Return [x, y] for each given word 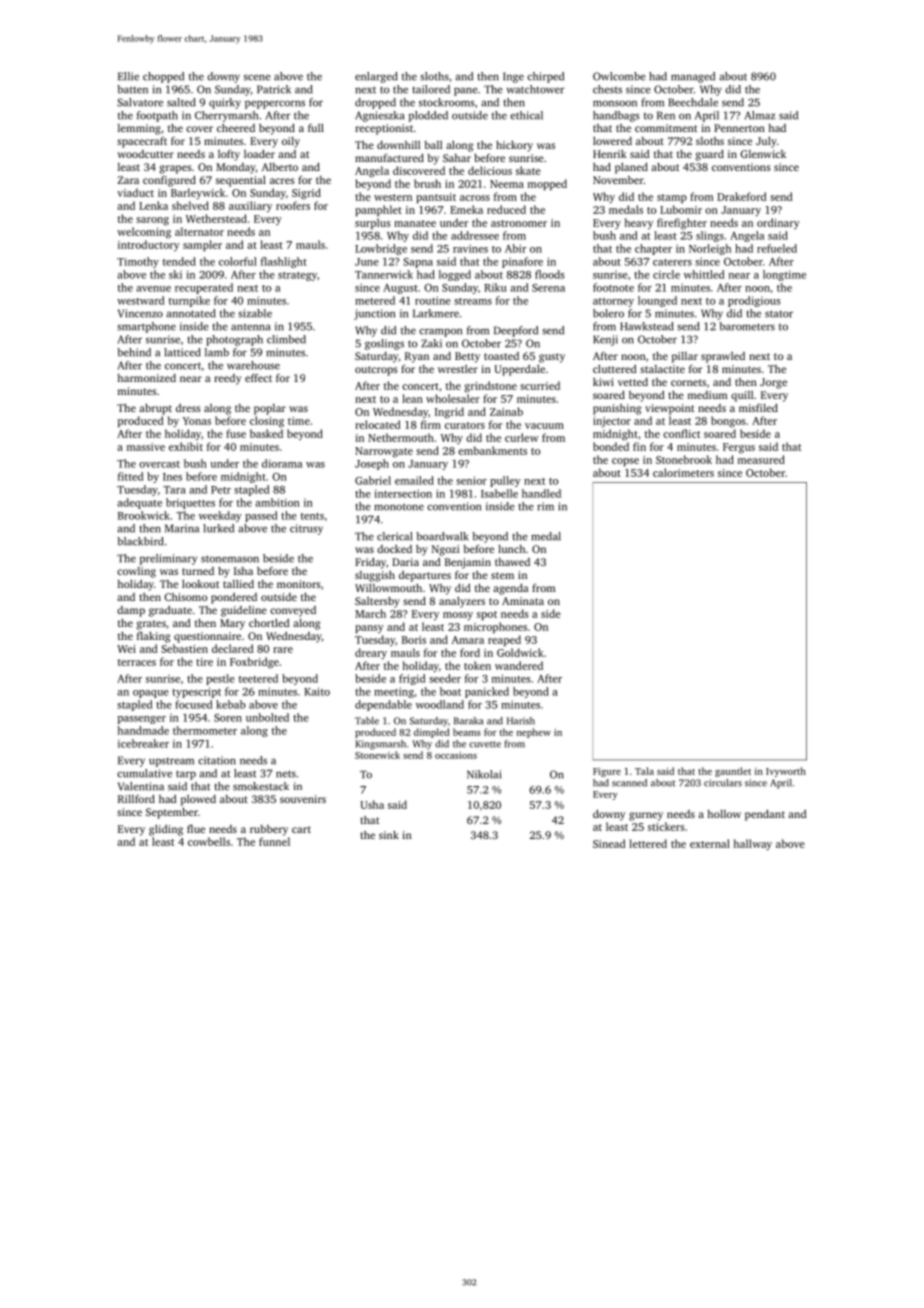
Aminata [523, 601]
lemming [139, 129]
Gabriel [373, 480]
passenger [142, 720]
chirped [545, 77]
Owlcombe [619, 76]
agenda [510, 589]
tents [312, 516]
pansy [369, 629]
